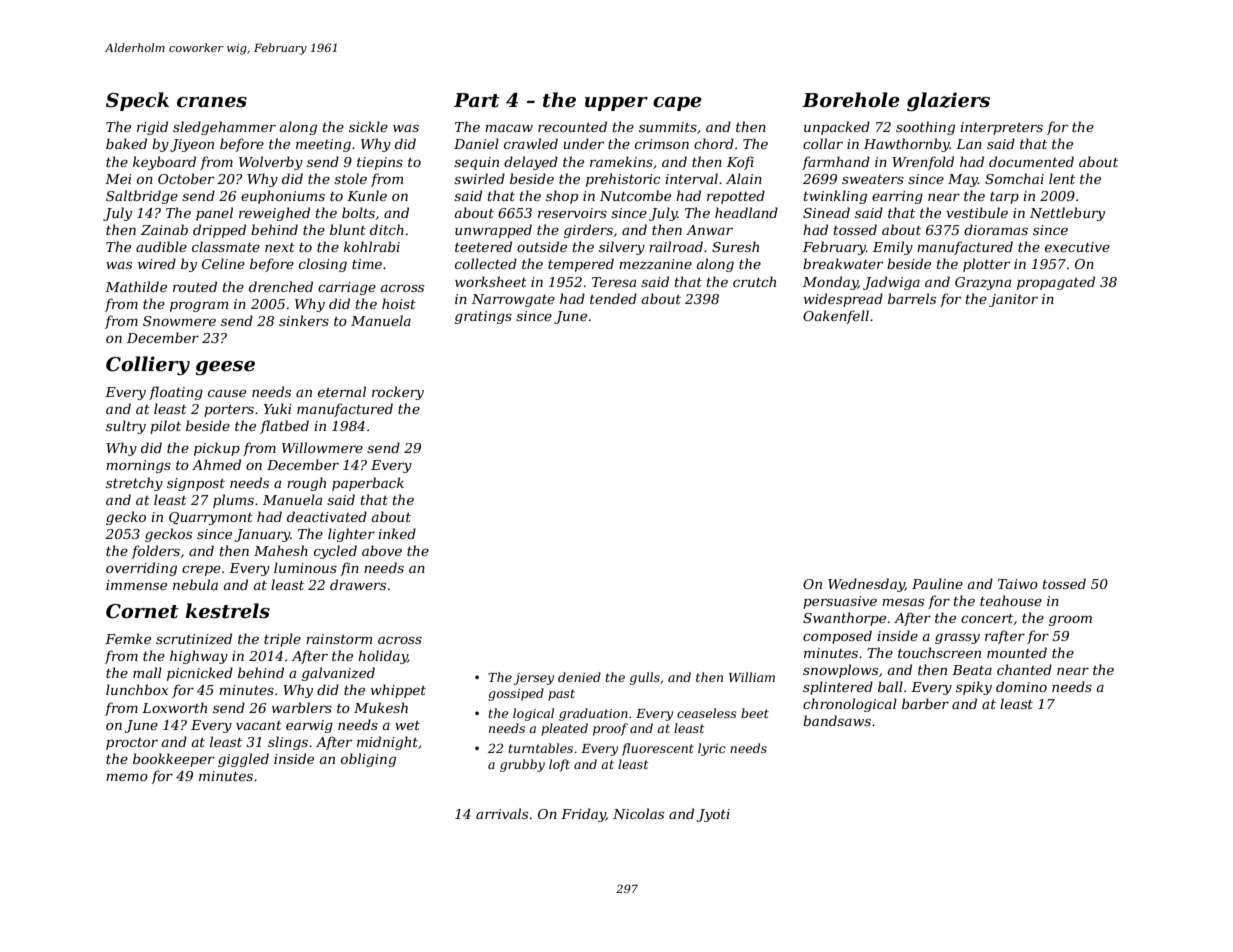 Image resolution: width=1233 pixels, height=952 pixels. What do you see at coordinates (126, 427) in the image?
I see `sultry` at bounding box center [126, 427].
